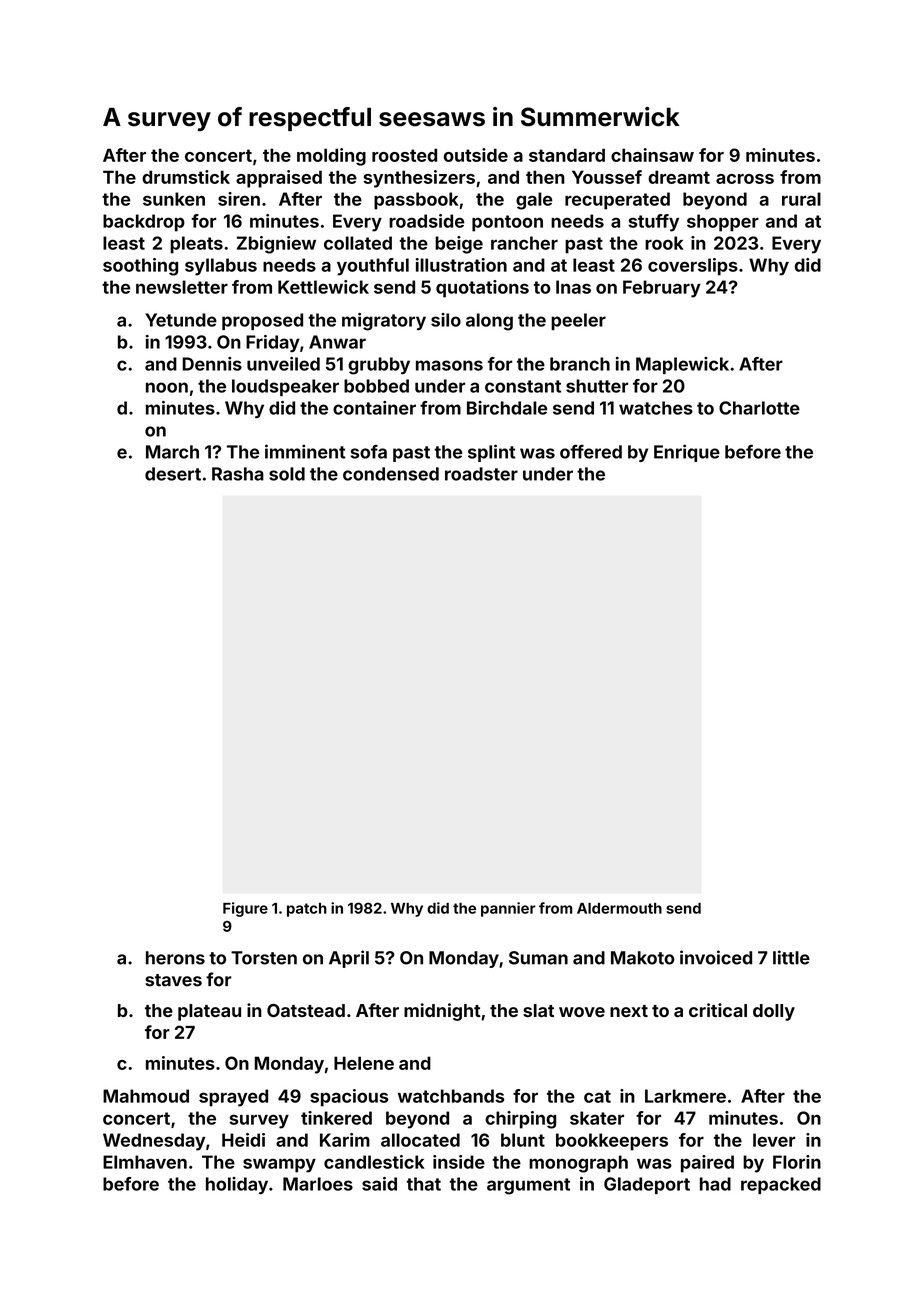 The image size is (924, 1308). Describe the element at coordinates (167, 387) in the page. I see `noon` at that location.
